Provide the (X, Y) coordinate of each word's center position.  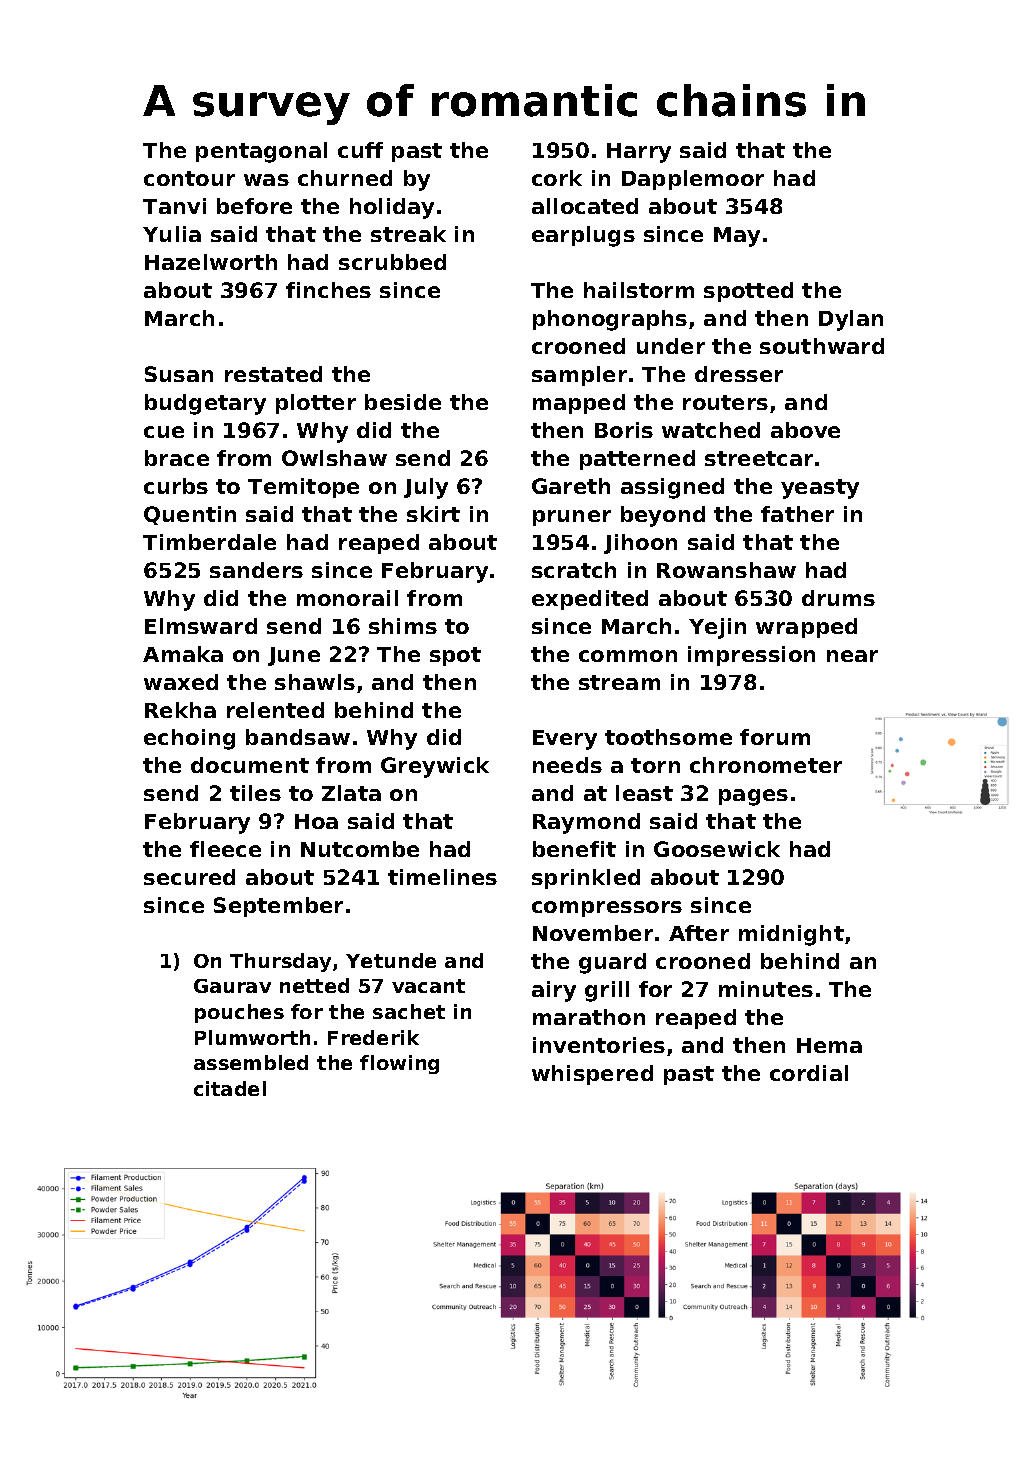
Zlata (351, 793)
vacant (428, 986)
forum (775, 737)
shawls (315, 682)
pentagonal (261, 152)
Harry (639, 153)
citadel (230, 1088)
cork (557, 178)
